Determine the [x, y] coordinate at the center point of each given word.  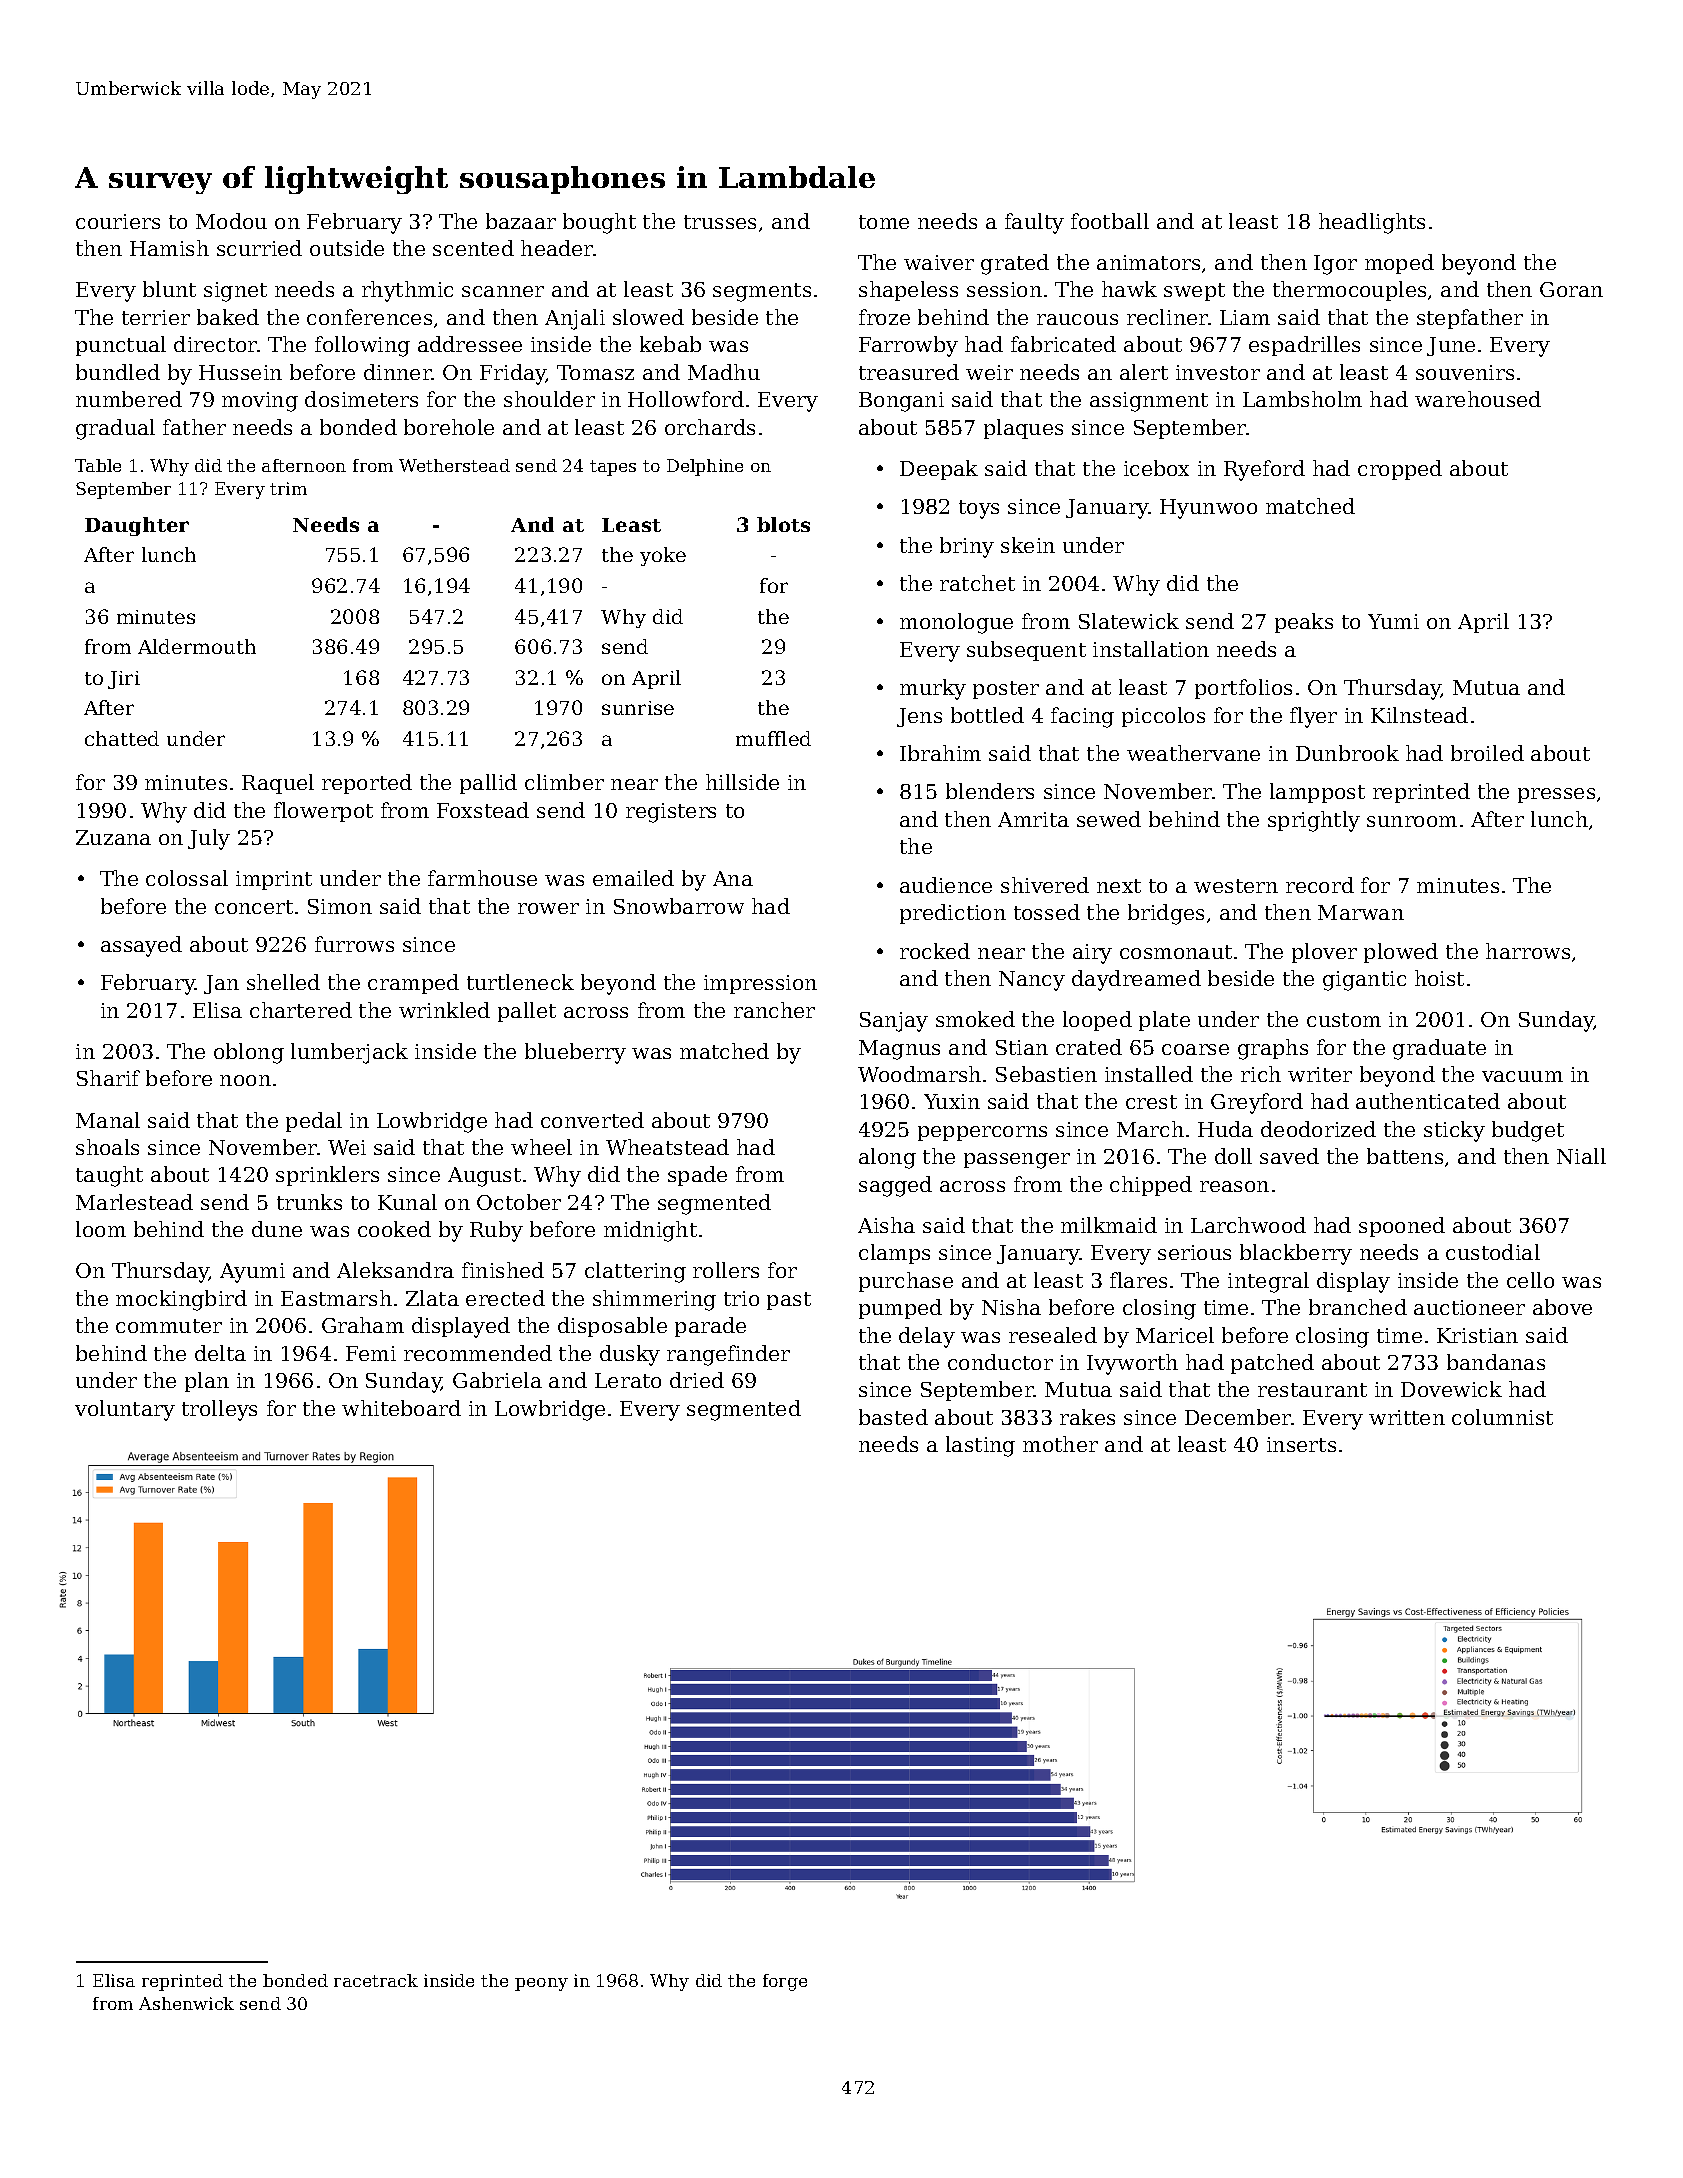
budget [1528, 1131]
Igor [1335, 265]
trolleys [219, 1410]
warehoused [1478, 399]
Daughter [137, 526]
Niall [1581, 1156]
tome [884, 222]
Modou [231, 221]
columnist [1502, 1417]
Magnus [899, 1050]
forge [785, 1982]
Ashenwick [186, 2003]
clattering [635, 1272]
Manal [108, 1120]
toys [979, 509]
